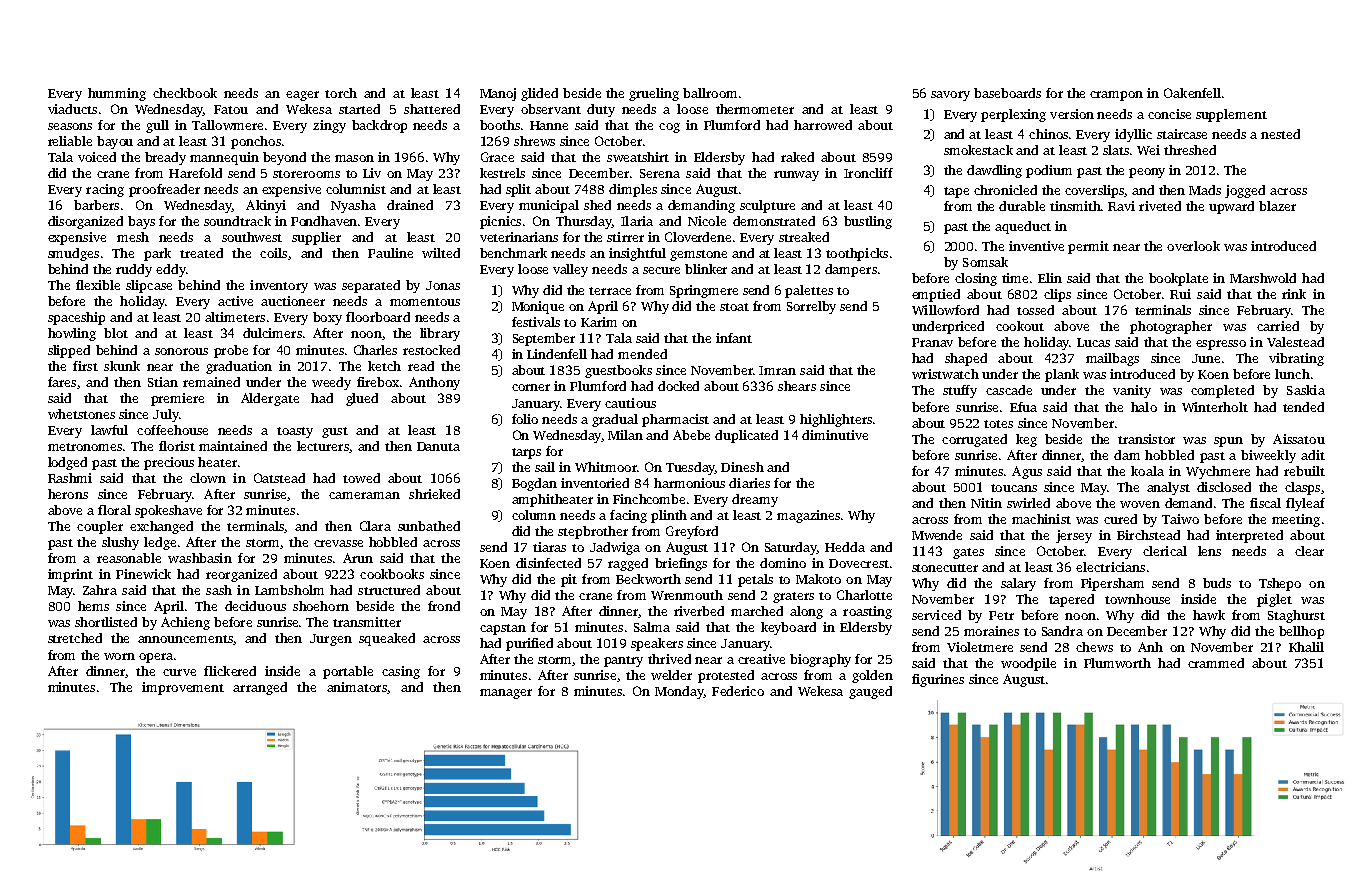 The width and height of the page is (1372, 887). What do you see at coordinates (1001, 615) in the page?
I see `Petr` at bounding box center [1001, 615].
